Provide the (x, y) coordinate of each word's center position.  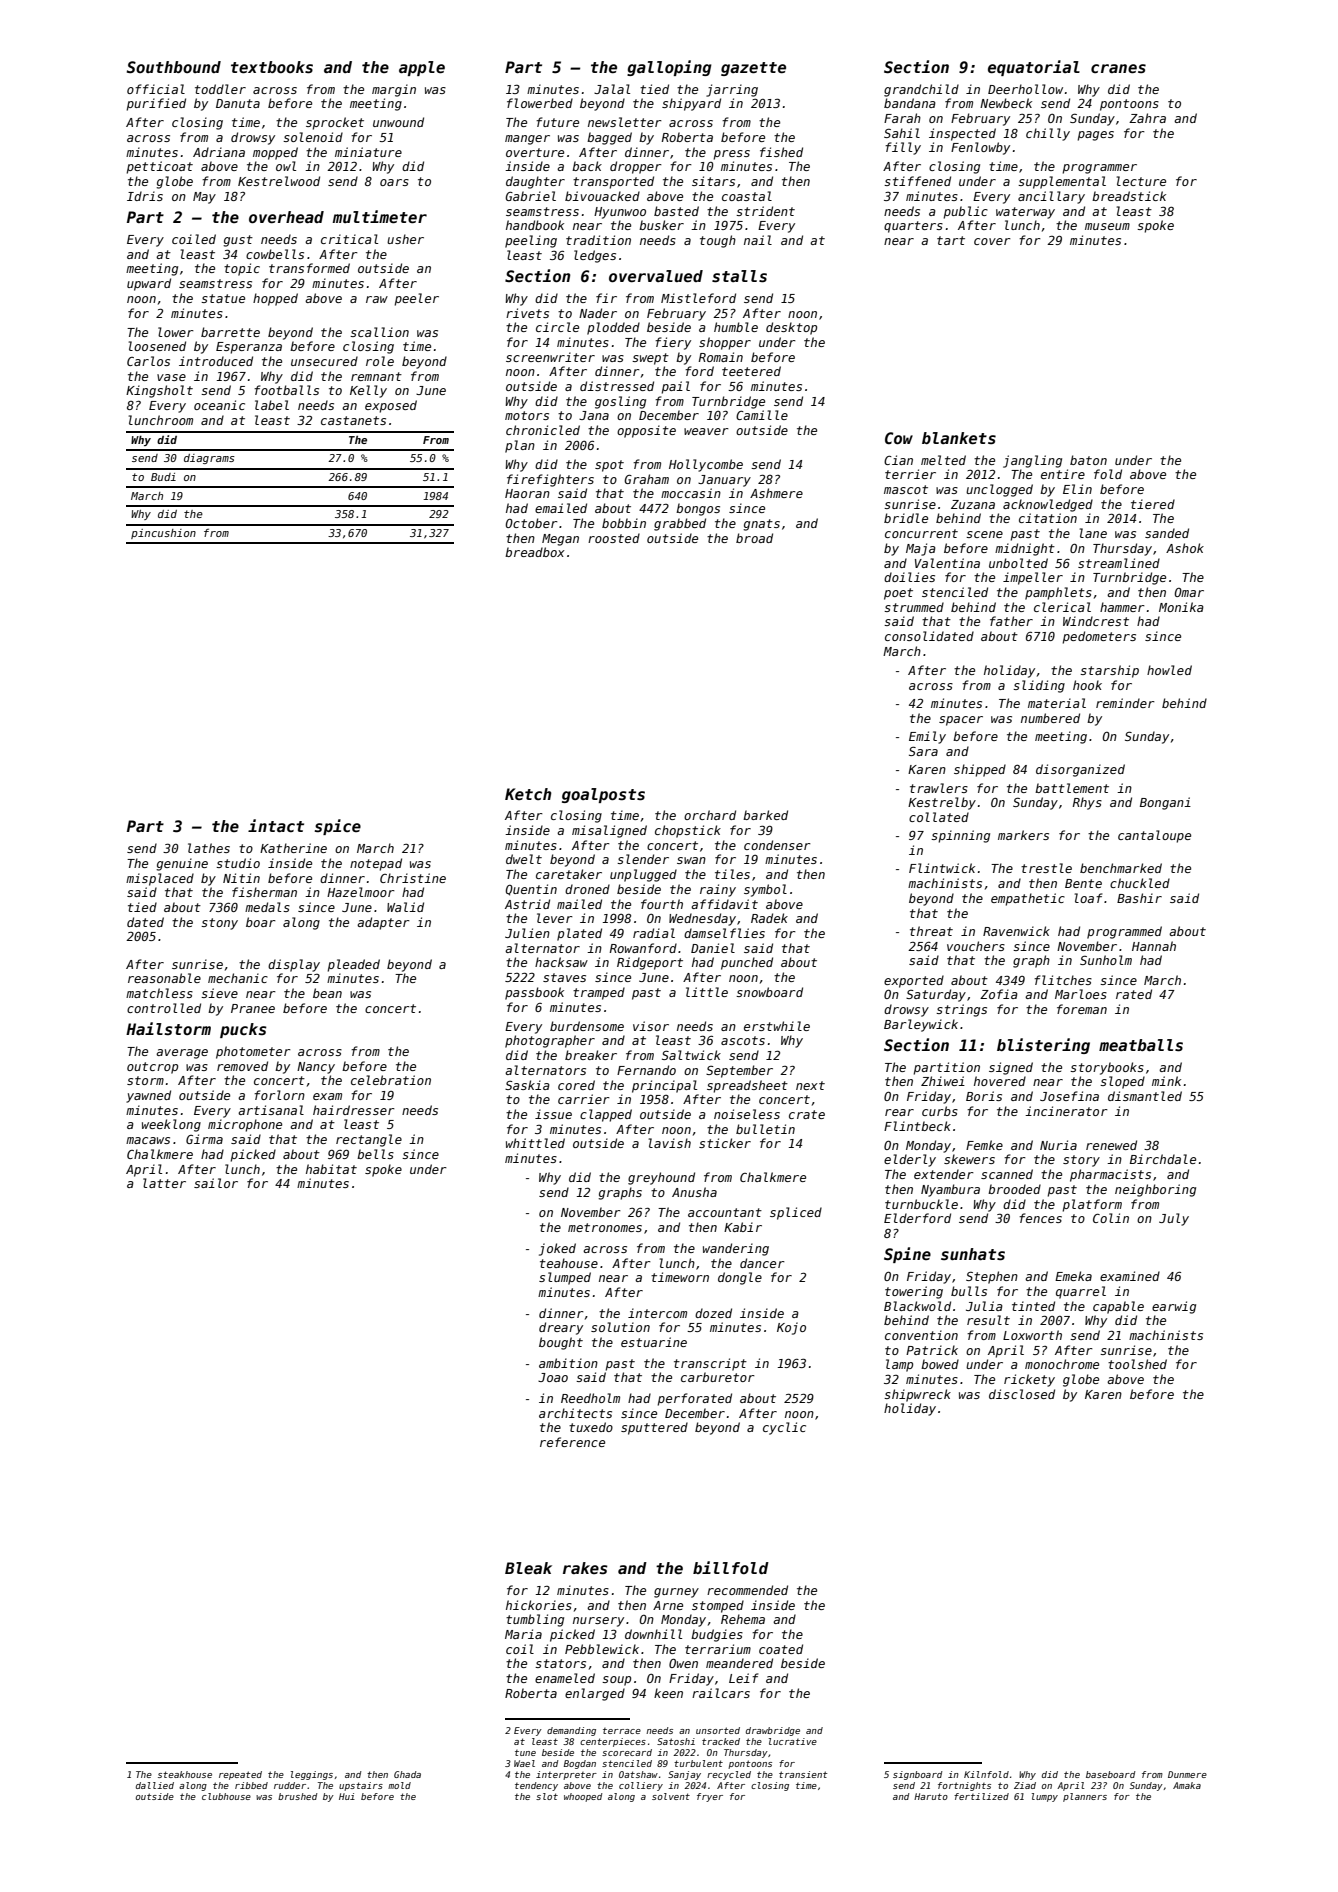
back (587, 166)
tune (525, 1753)
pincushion (163, 534)
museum (1107, 226)
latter (164, 1183)
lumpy (1045, 1797)
